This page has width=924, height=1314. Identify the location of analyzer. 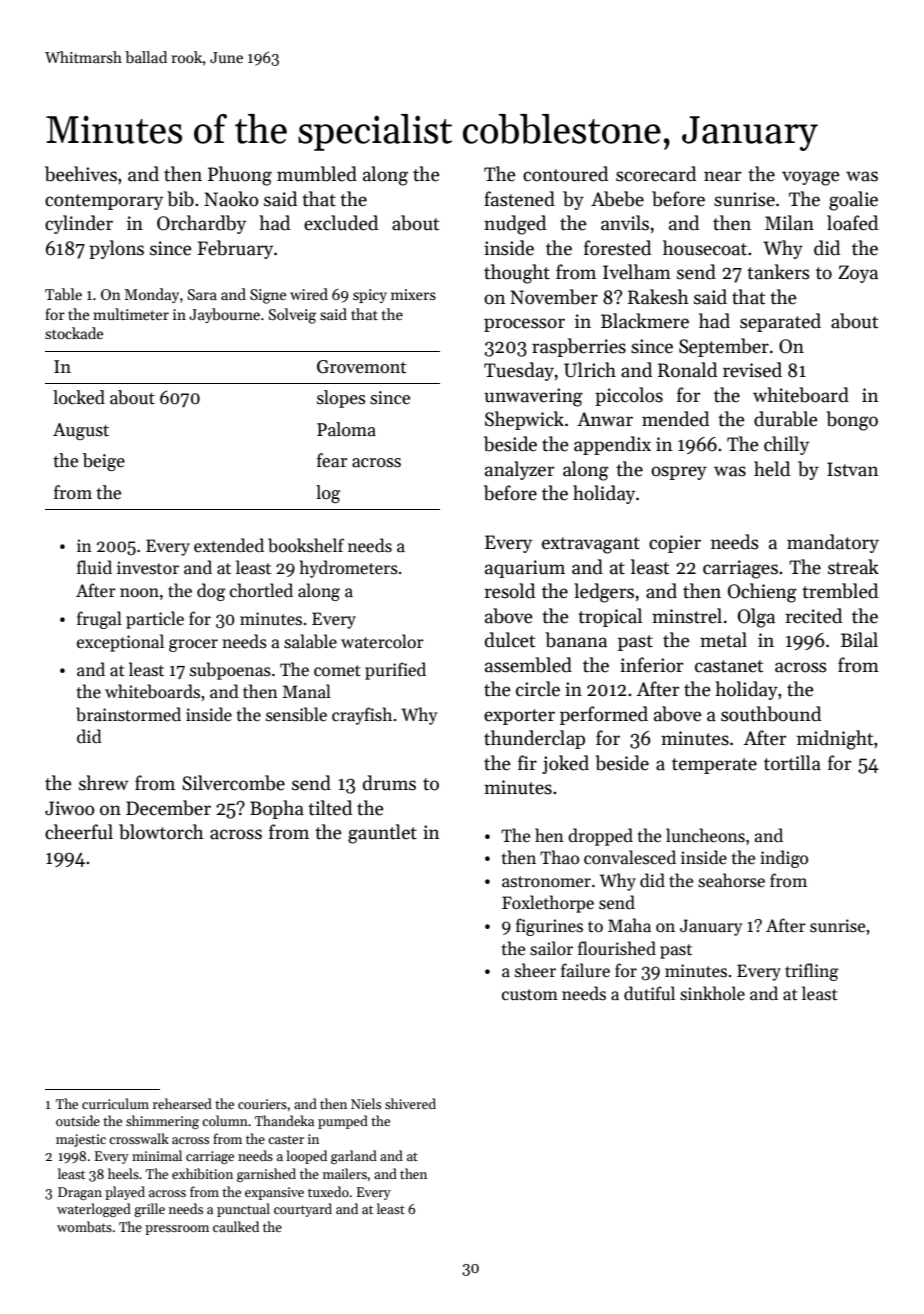
(519, 470).
